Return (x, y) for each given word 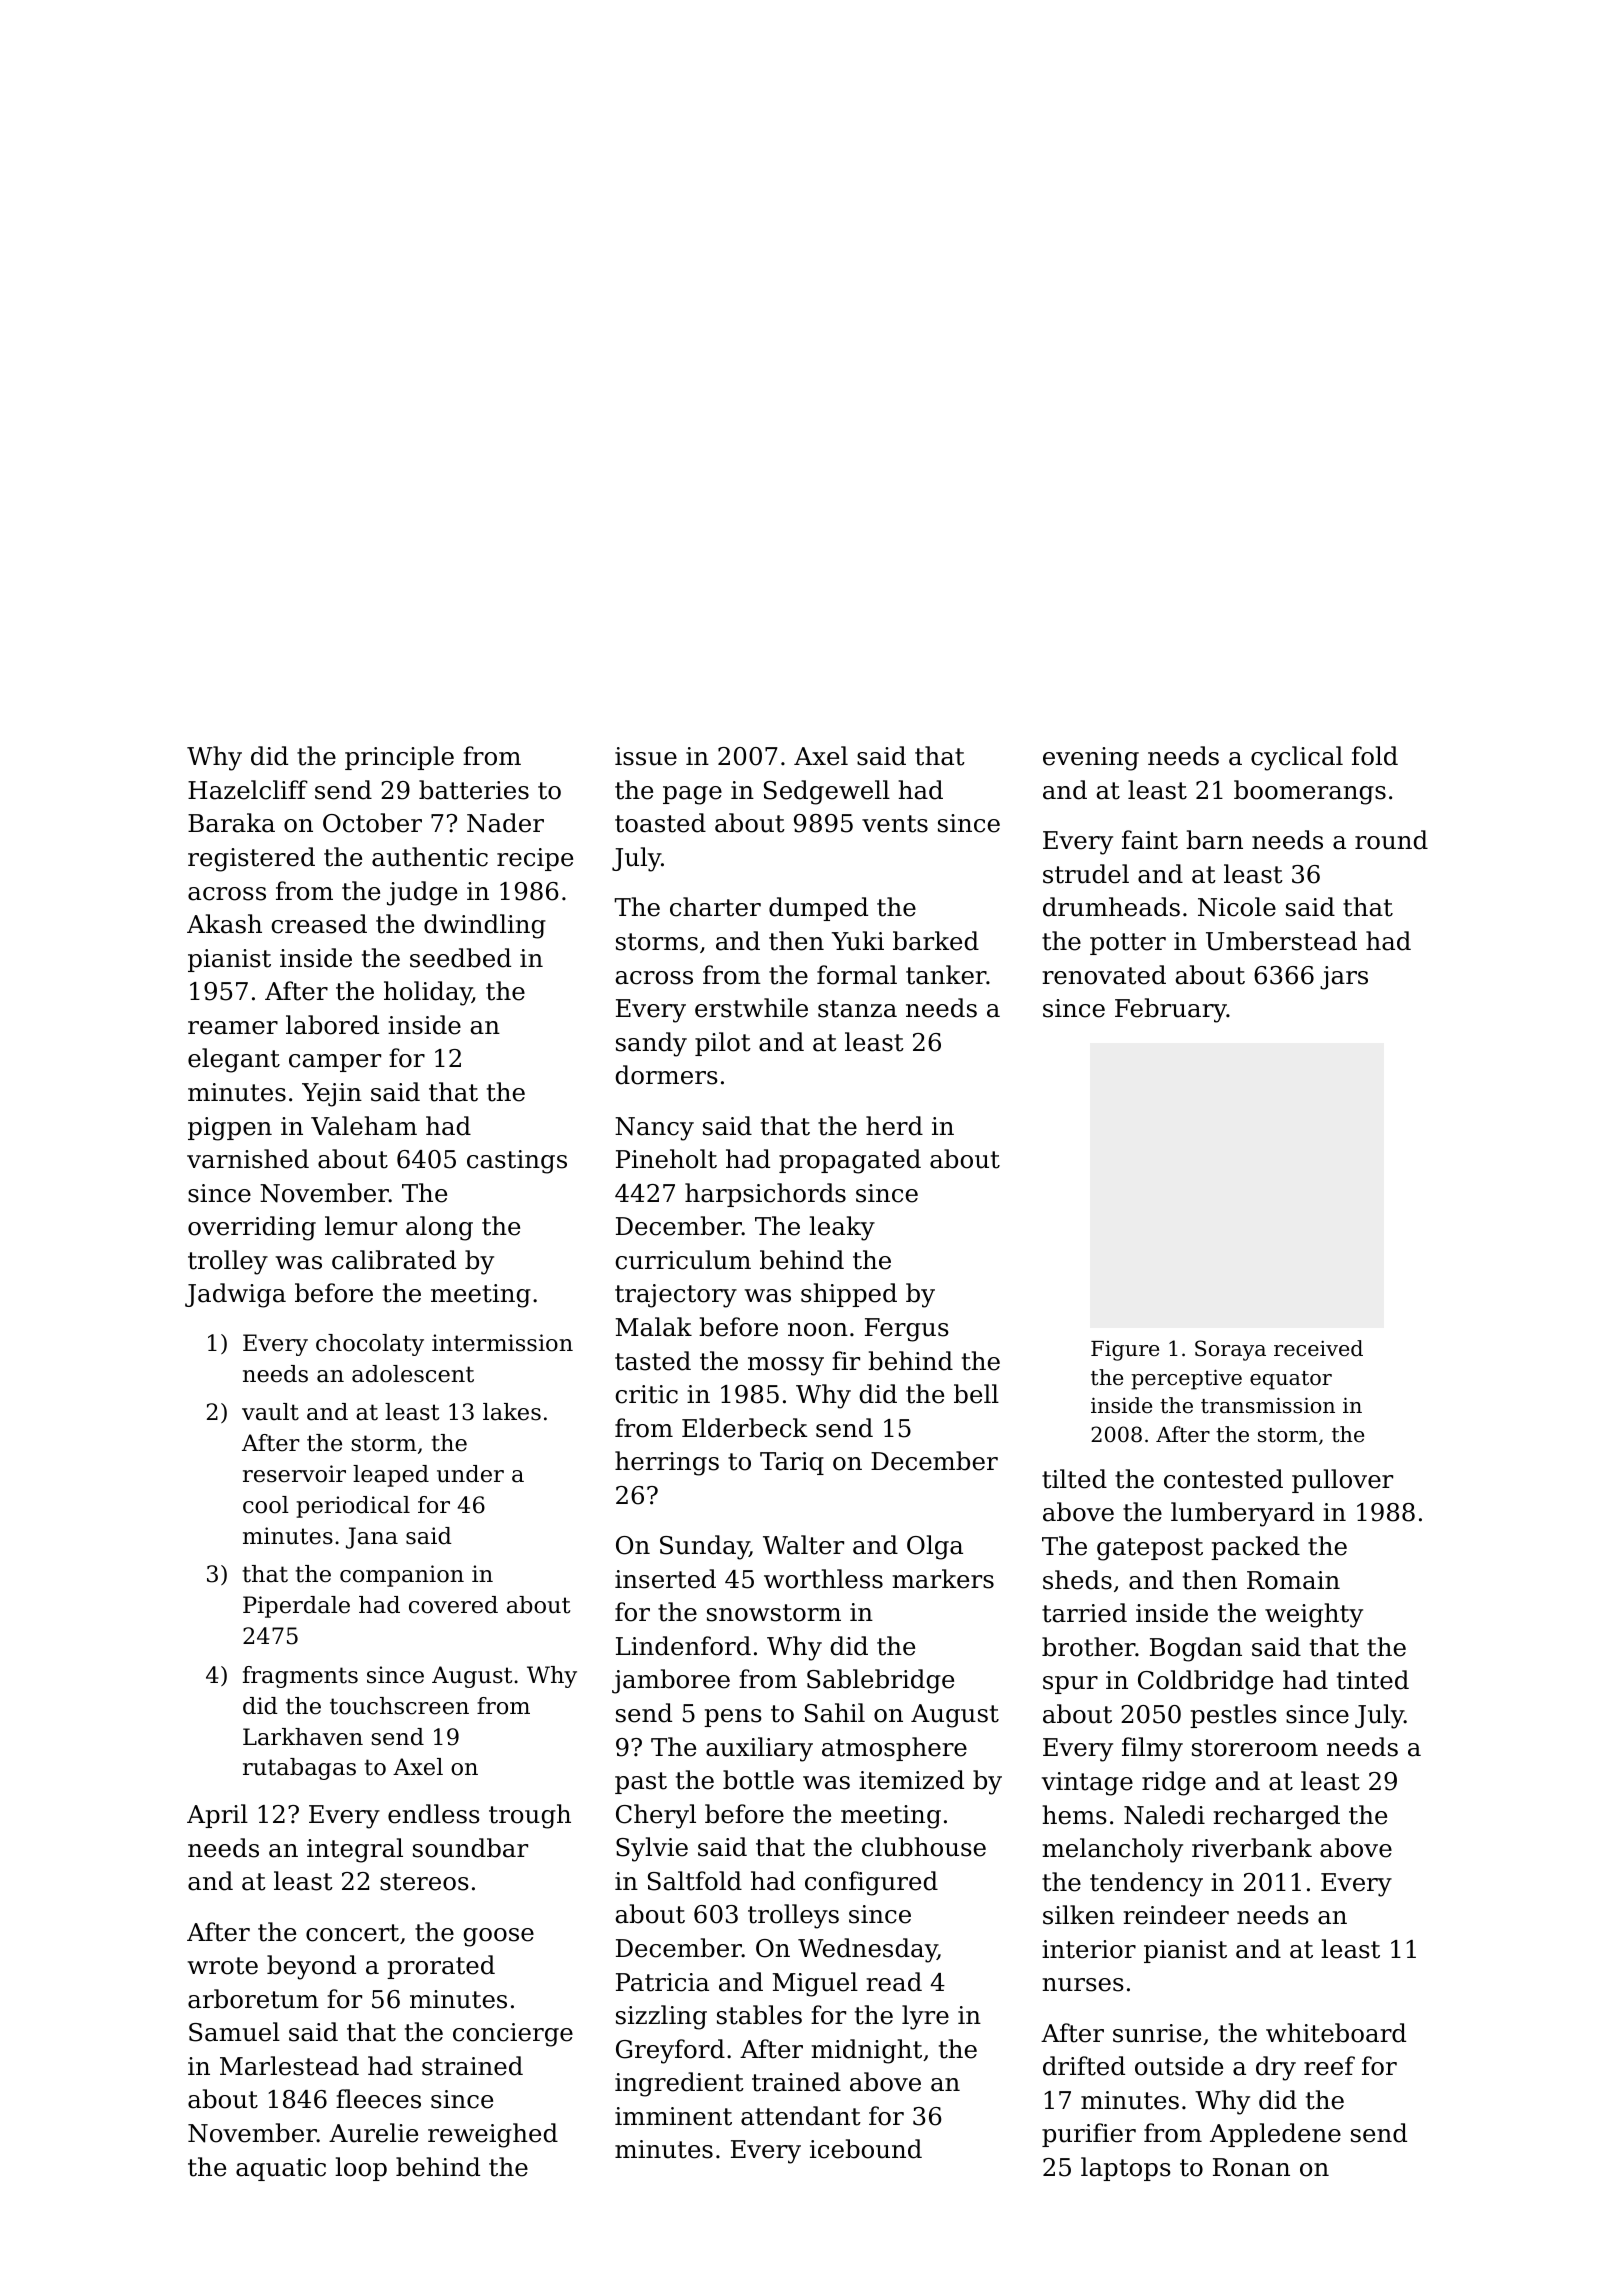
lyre (925, 2017)
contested (1223, 1479)
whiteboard (1336, 2033)
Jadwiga (235, 1295)
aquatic (281, 2169)
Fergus (907, 1330)
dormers (666, 1075)
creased (319, 924)
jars (1344, 978)
